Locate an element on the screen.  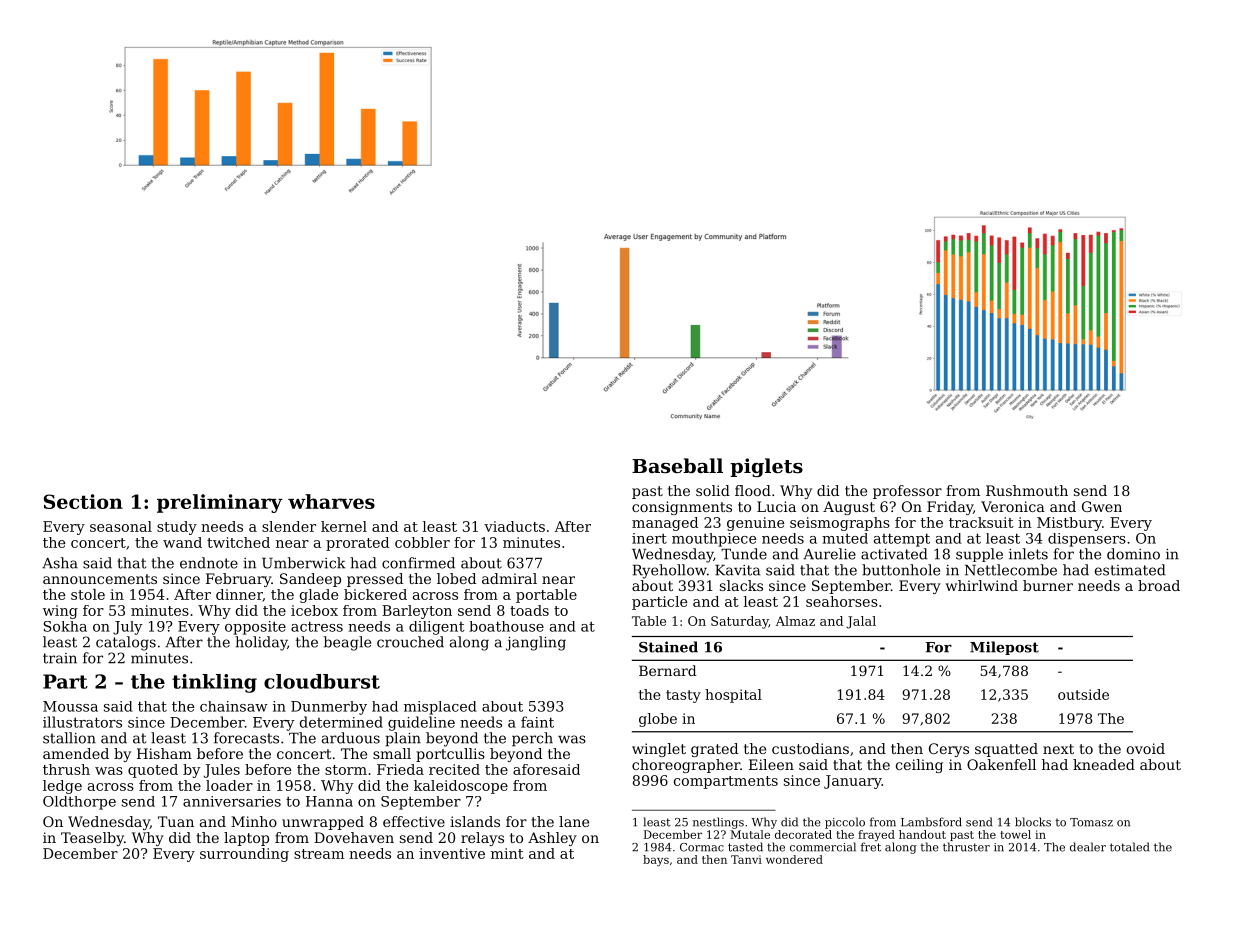
Stained is located at coordinates (668, 647).
